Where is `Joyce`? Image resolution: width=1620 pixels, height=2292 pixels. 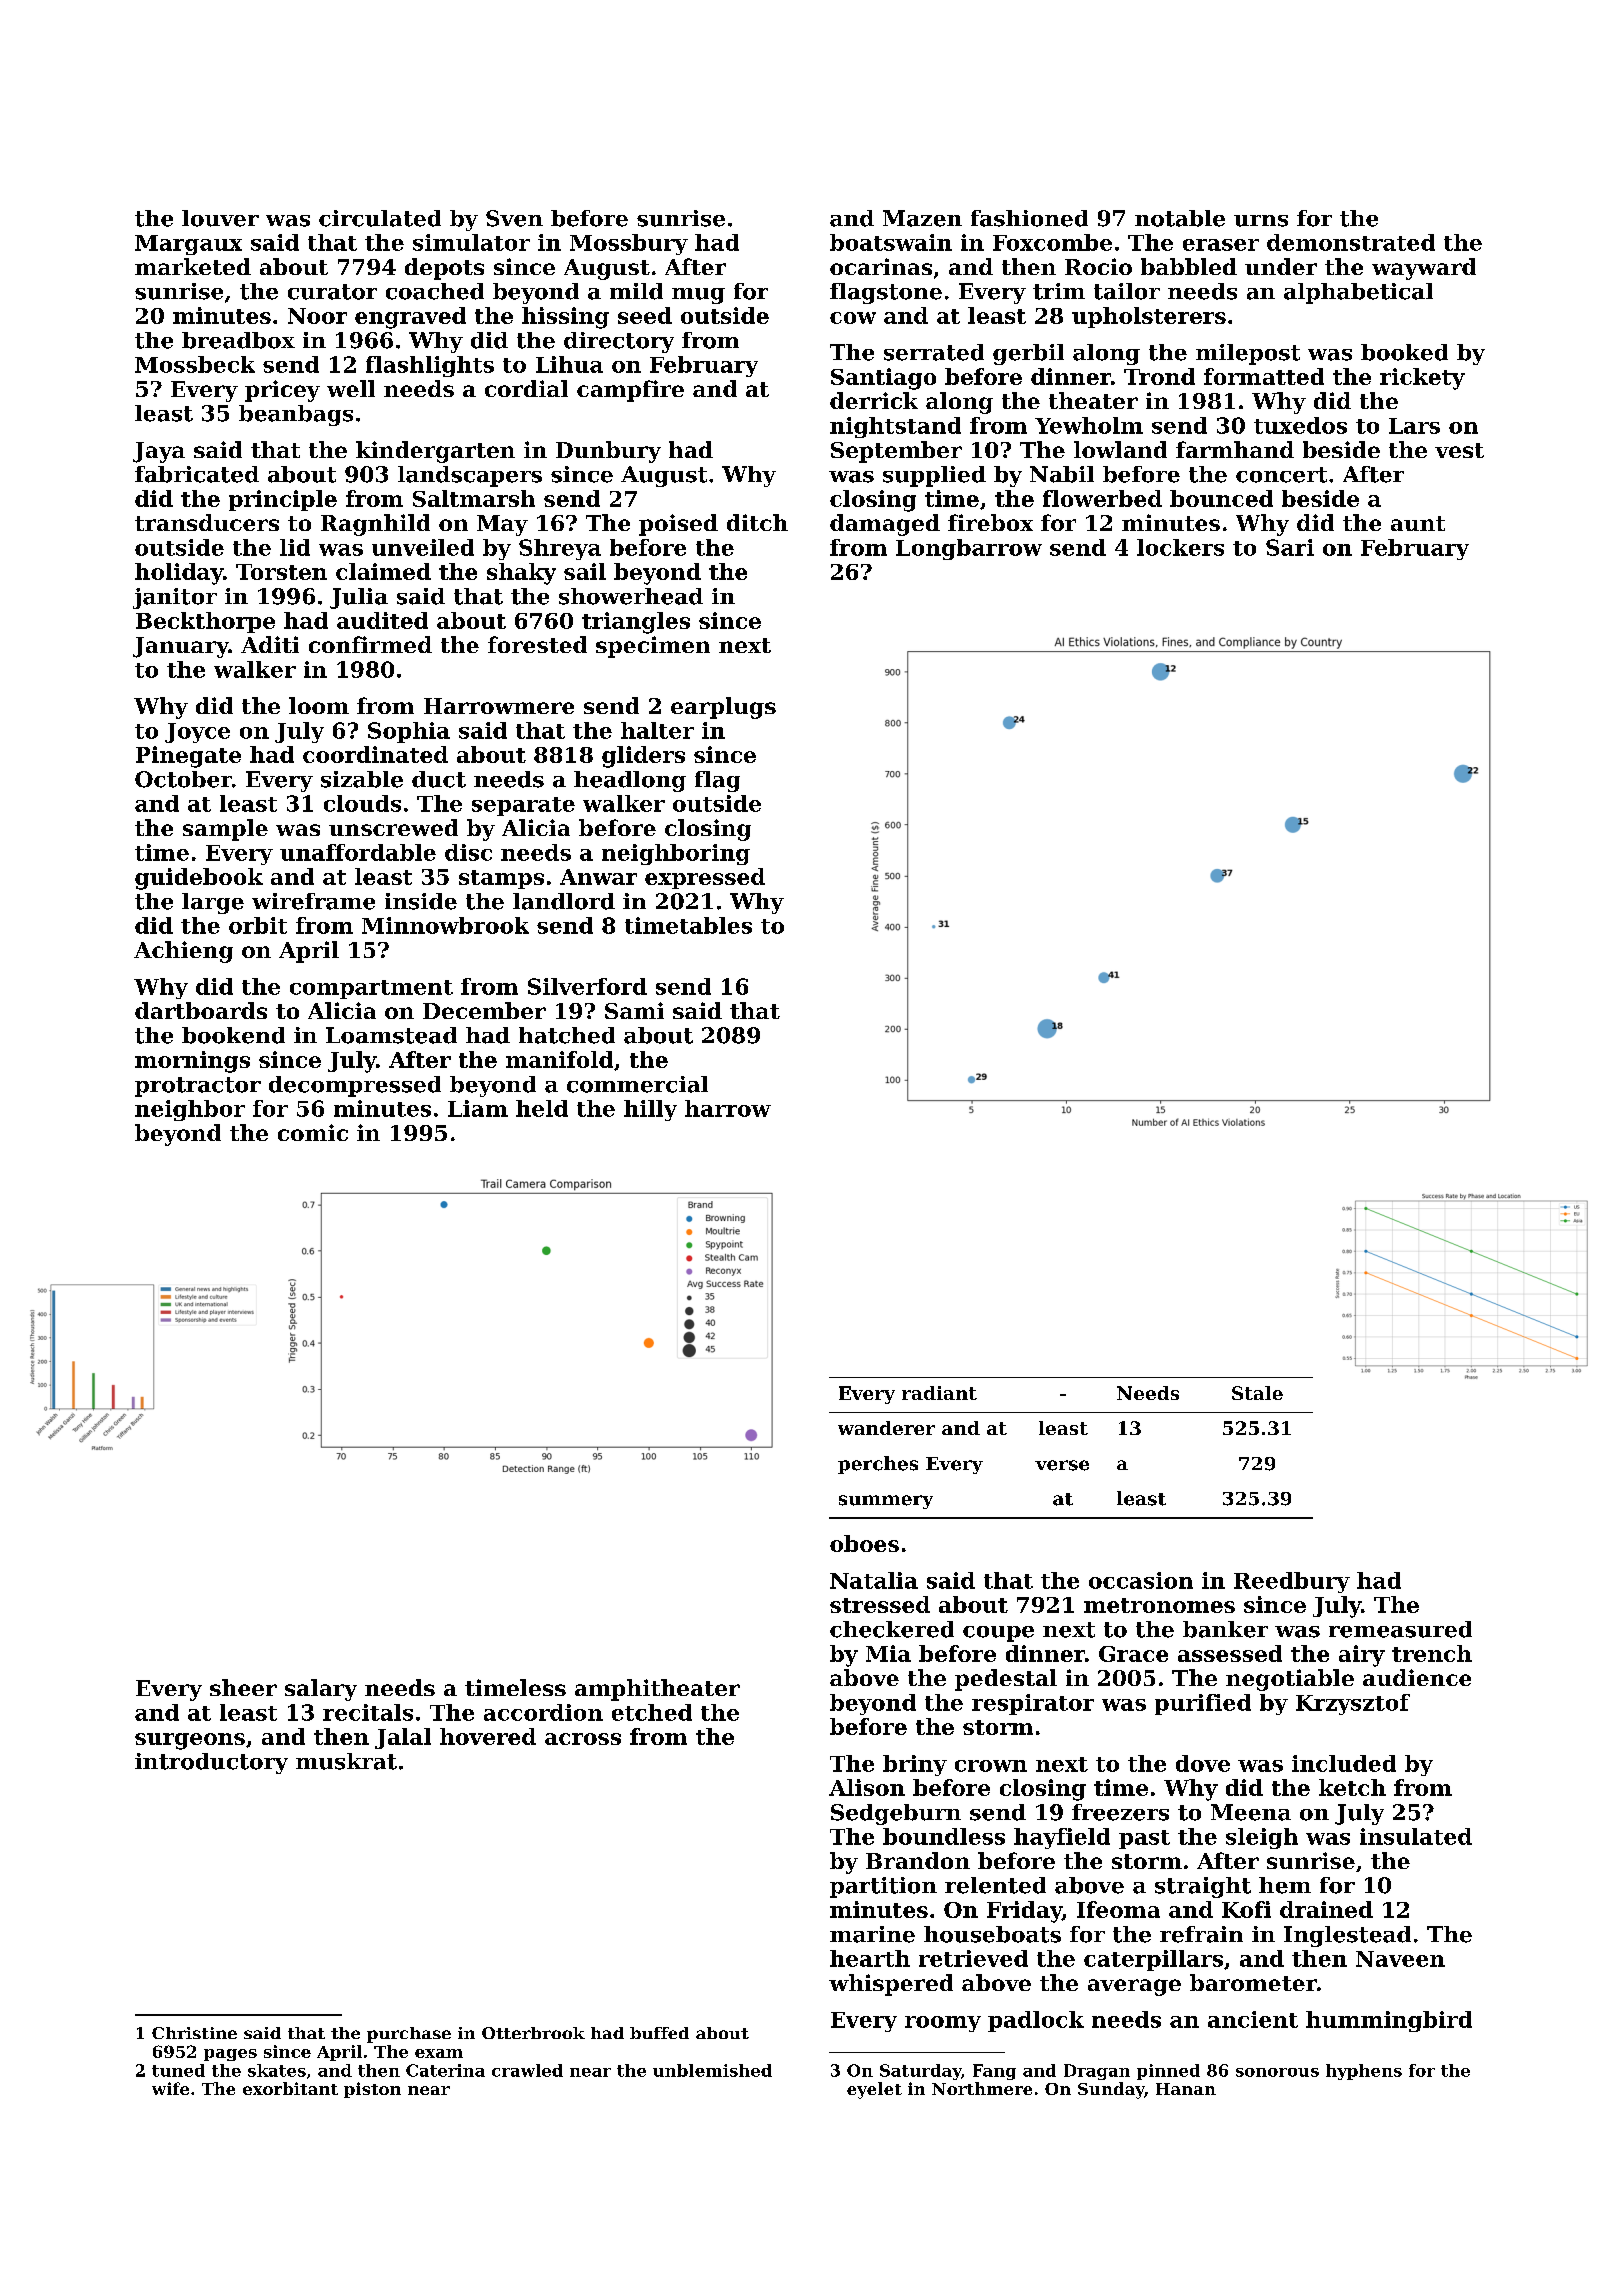 Joyce is located at coordinates (197, 733).
